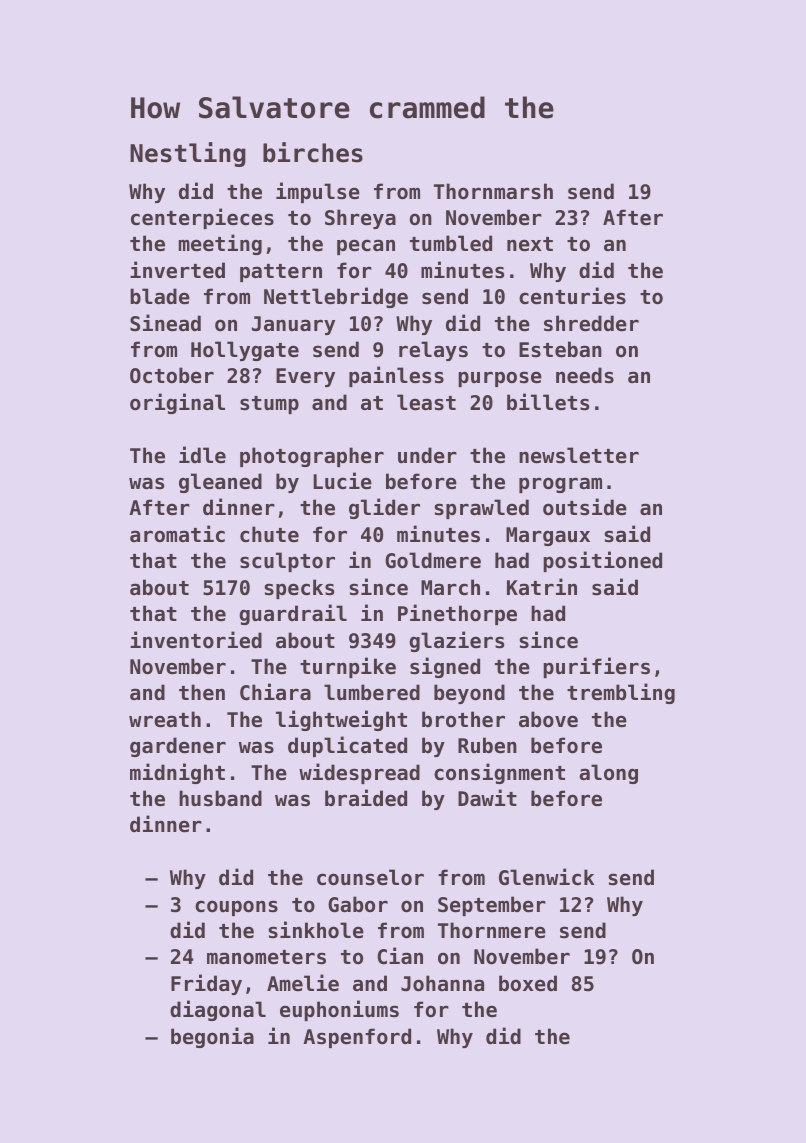 This screenshot has height=1143, width=806. What do you see at coordinates (212, 1037) in the screenshot?
I see `begonia` at bounding box center [212, 1037].
